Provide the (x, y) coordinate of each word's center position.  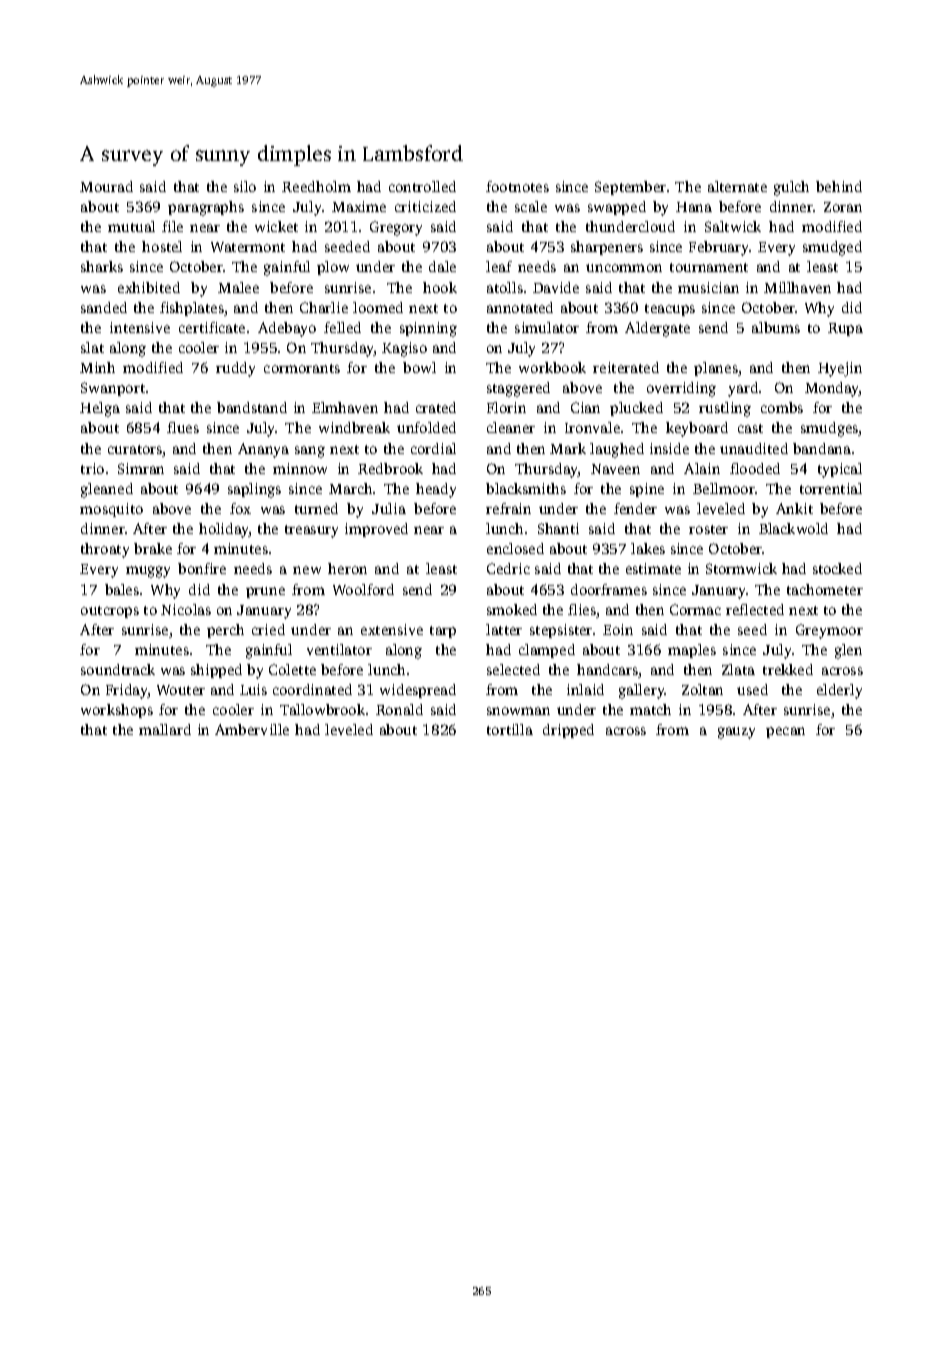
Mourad (106, 186)
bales (122, 589)
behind (839, 186)
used (752, 689)
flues (183, 427)
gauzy (736, 733)
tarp (443, 632)
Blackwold (793, 528)
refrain (508, 508)
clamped (547, 651)
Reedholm (316, 186)
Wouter (181, 690)
